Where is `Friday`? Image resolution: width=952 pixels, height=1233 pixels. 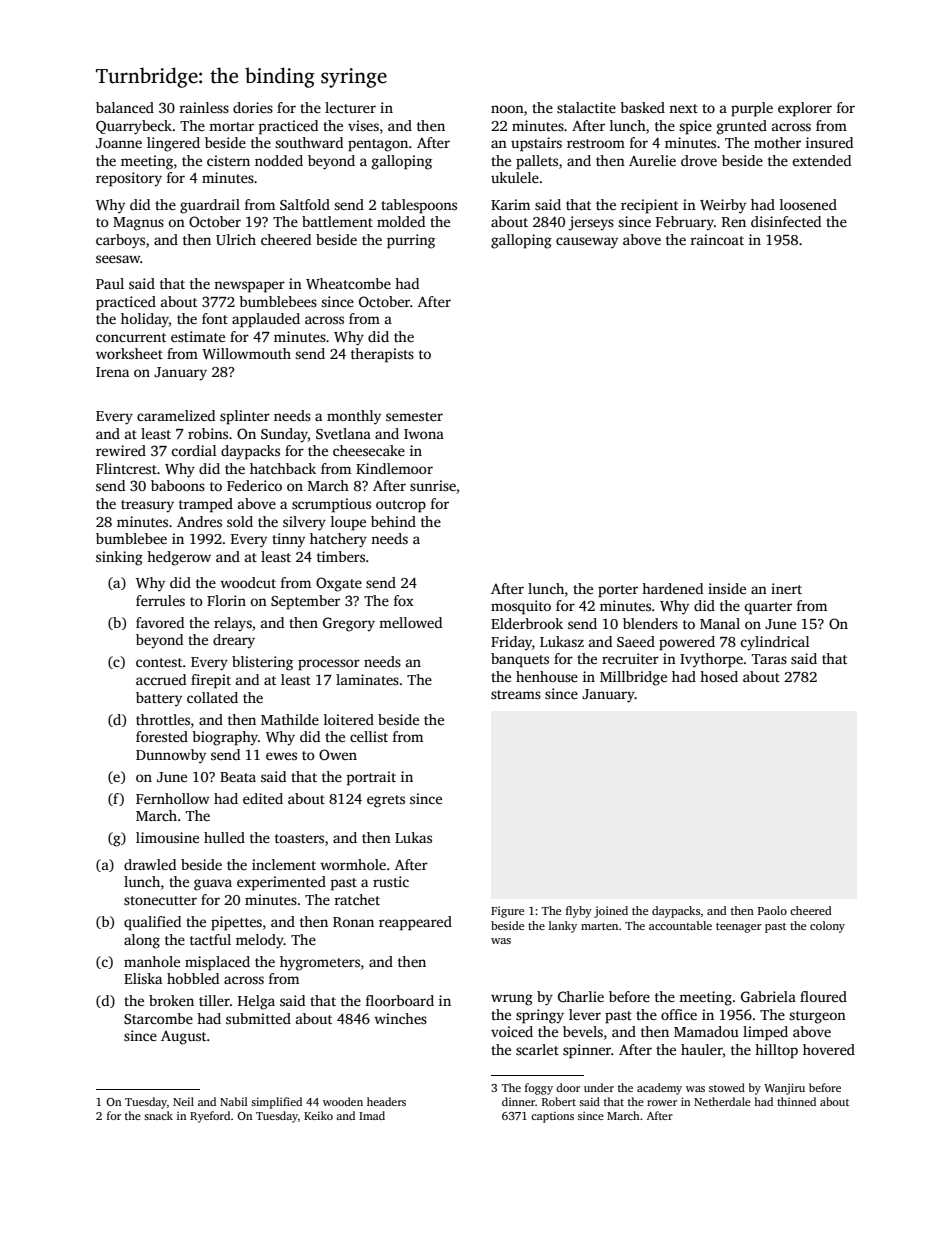
Friday is located at coordinates (511, 643).
